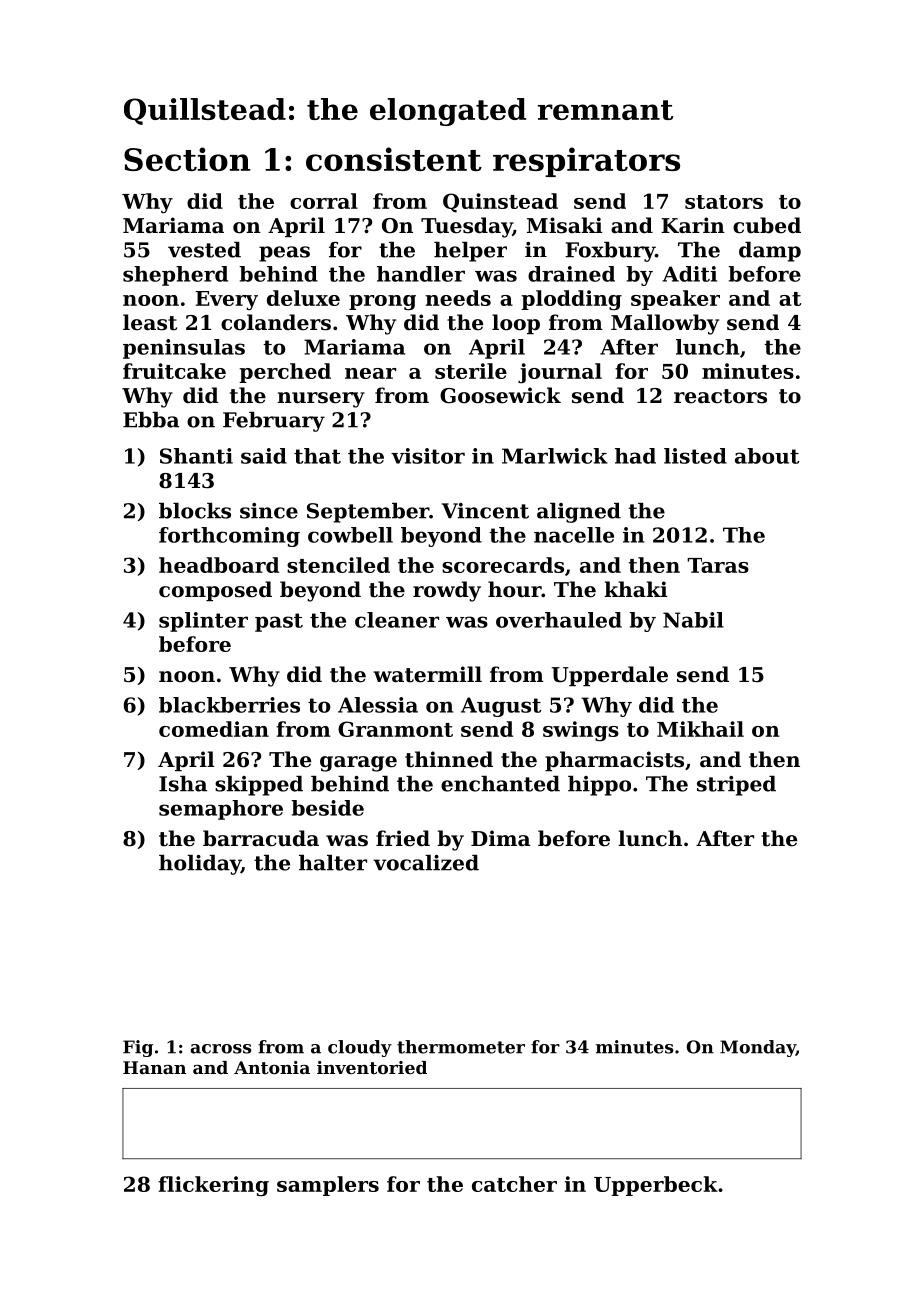 The image size is (924, 1314). What do you see at coordinates (200, 865) in the screenshot?
I see `holiday` at bounding box center [200, 865].
